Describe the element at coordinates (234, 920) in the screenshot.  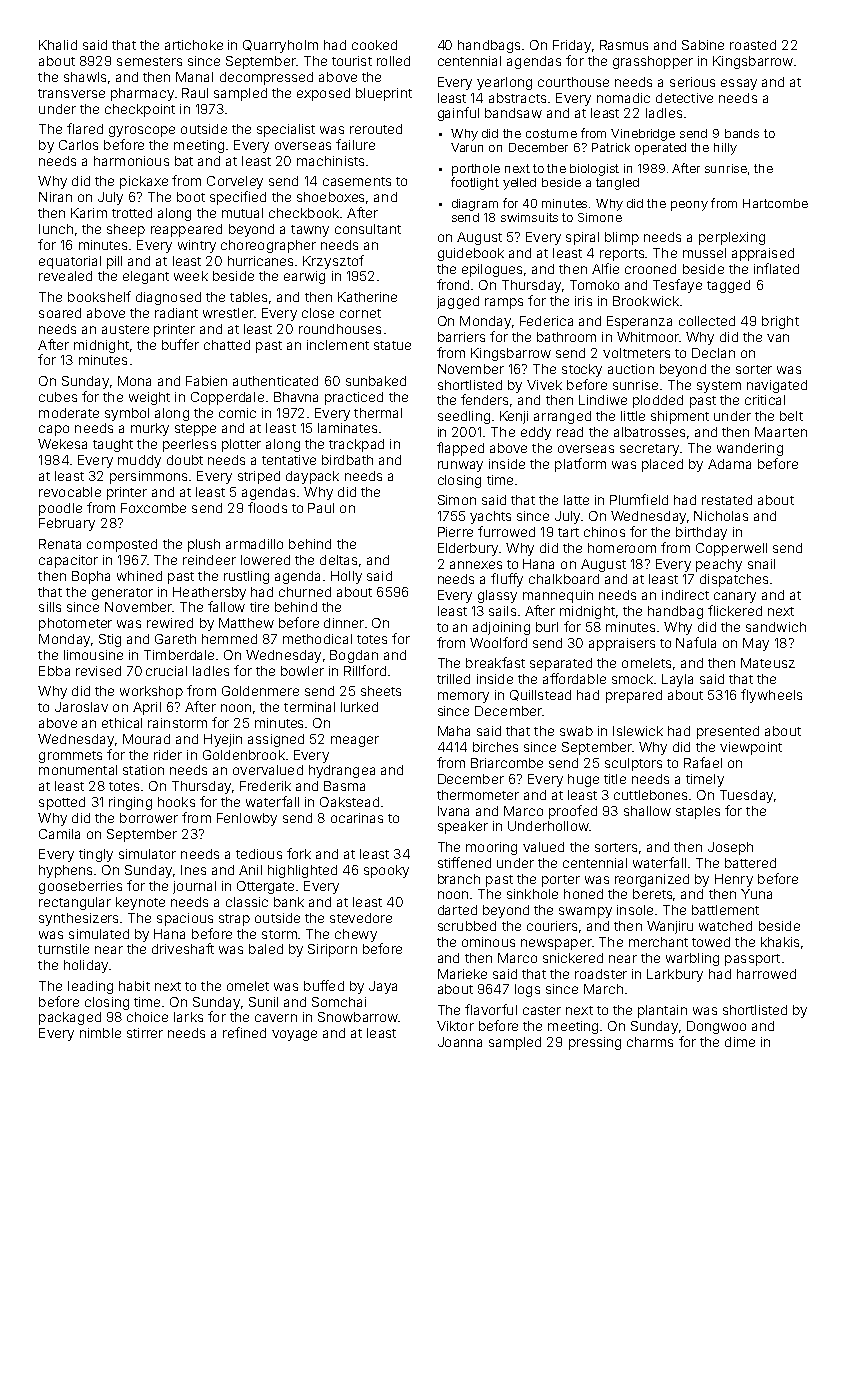
I see `strap` at that location.
